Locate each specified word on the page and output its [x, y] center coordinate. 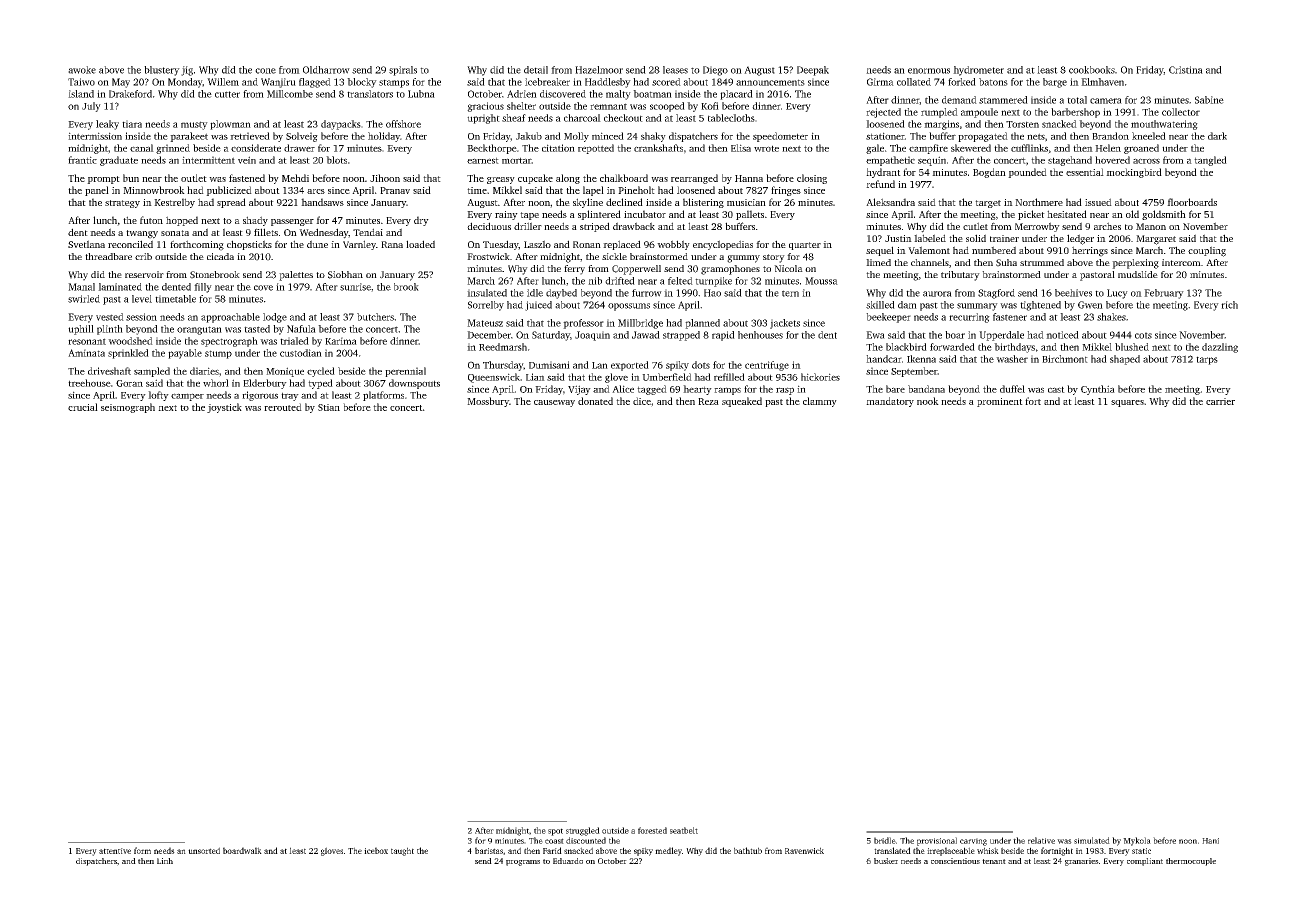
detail [536, 70]
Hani [1210, 841]
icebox [376, 850]
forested [652, 830]
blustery [162, 71]
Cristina [1186, 70]
